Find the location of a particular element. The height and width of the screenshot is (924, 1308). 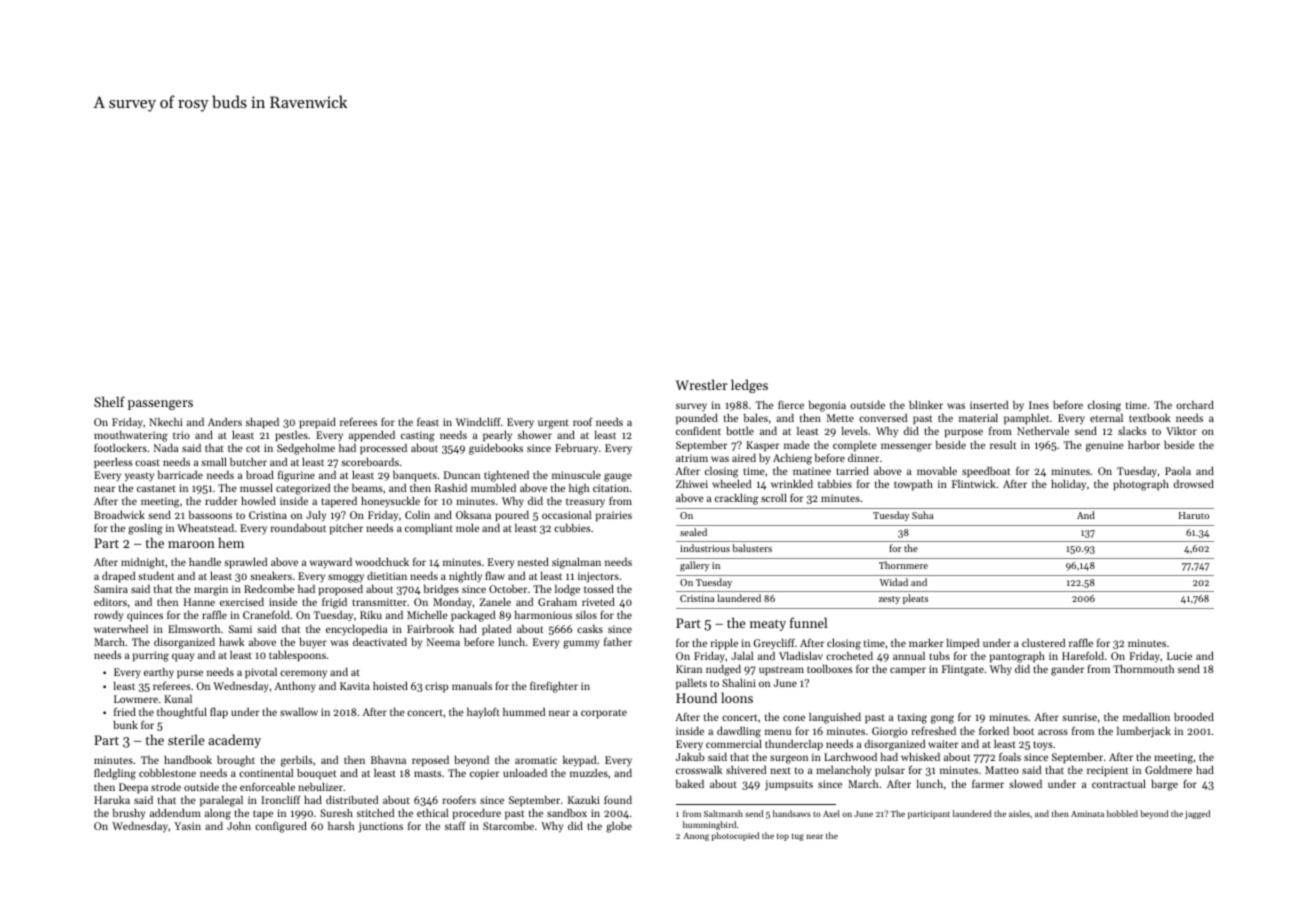

inserted is located at coordinates (989, 405).
